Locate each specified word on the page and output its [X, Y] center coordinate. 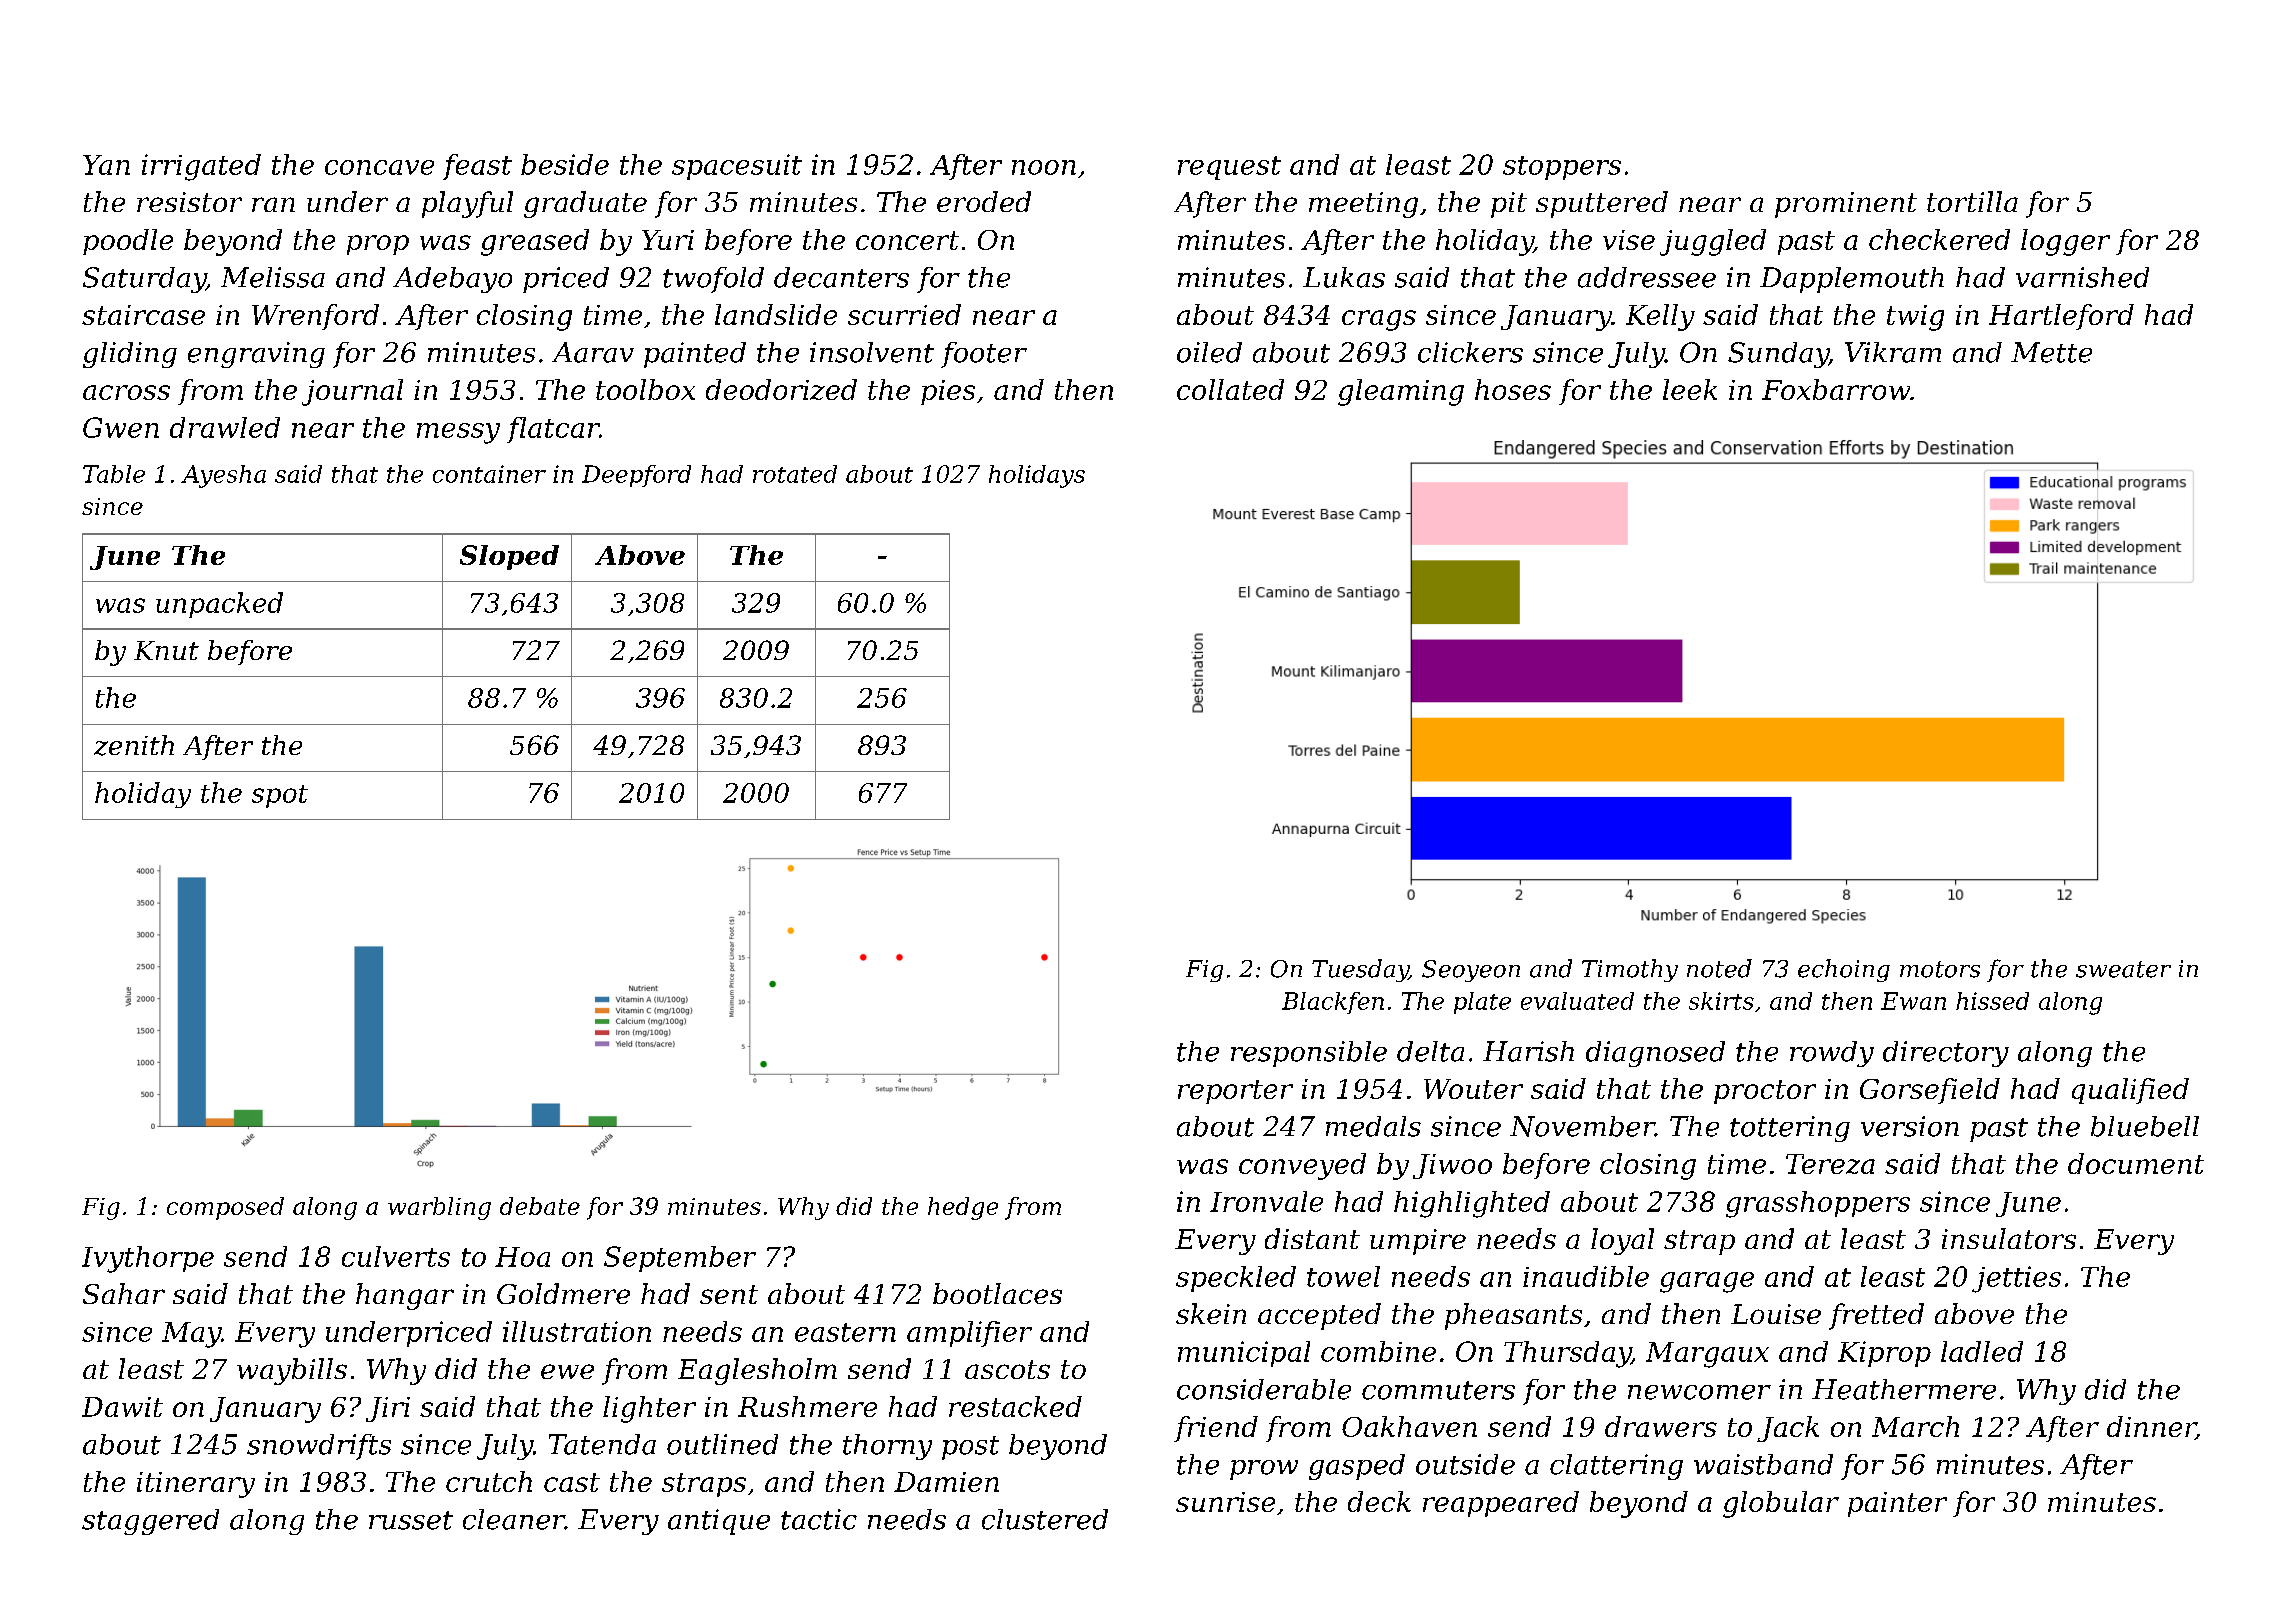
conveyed [1302, 1166]
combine [1378, 1351]
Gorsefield [1930, 1091]
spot [280, 796]
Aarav [593, 352]
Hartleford [2061, 317]
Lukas [1344, 277]
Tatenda [602, 1444]
